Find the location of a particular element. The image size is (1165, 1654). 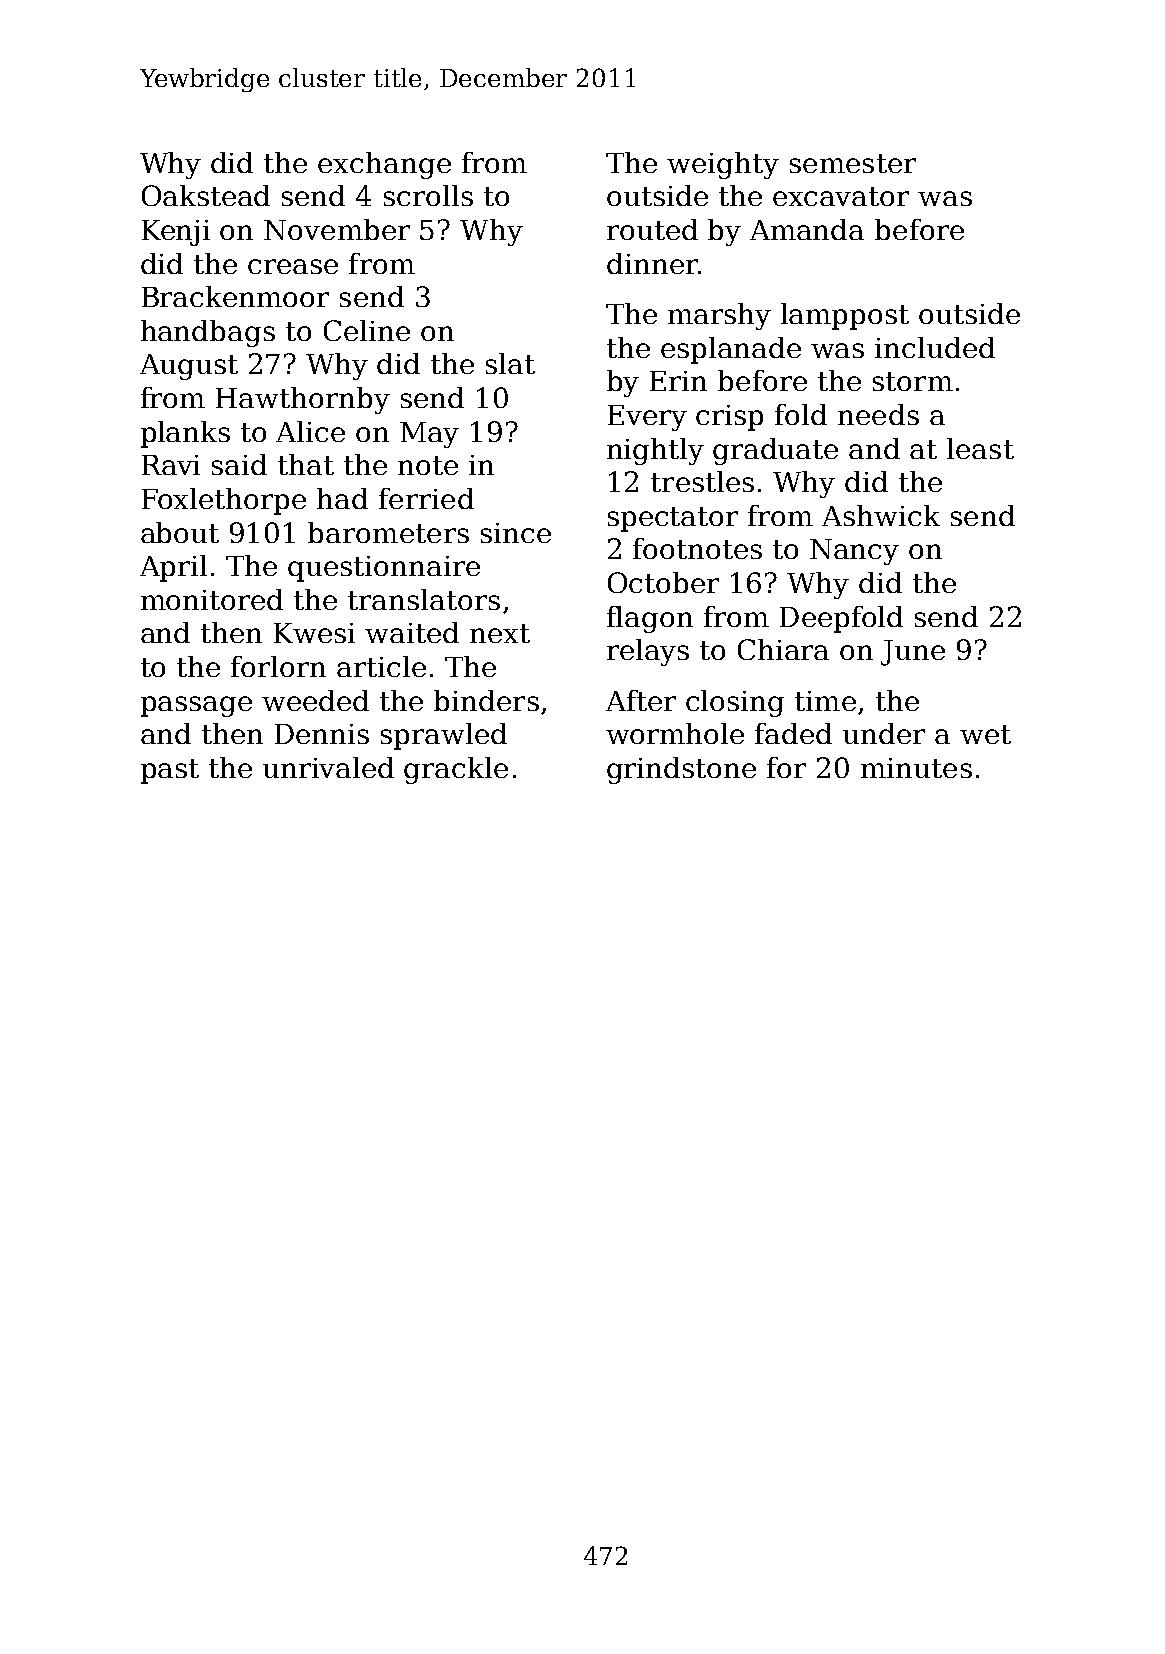

June is located at coordinates (913, 653).
